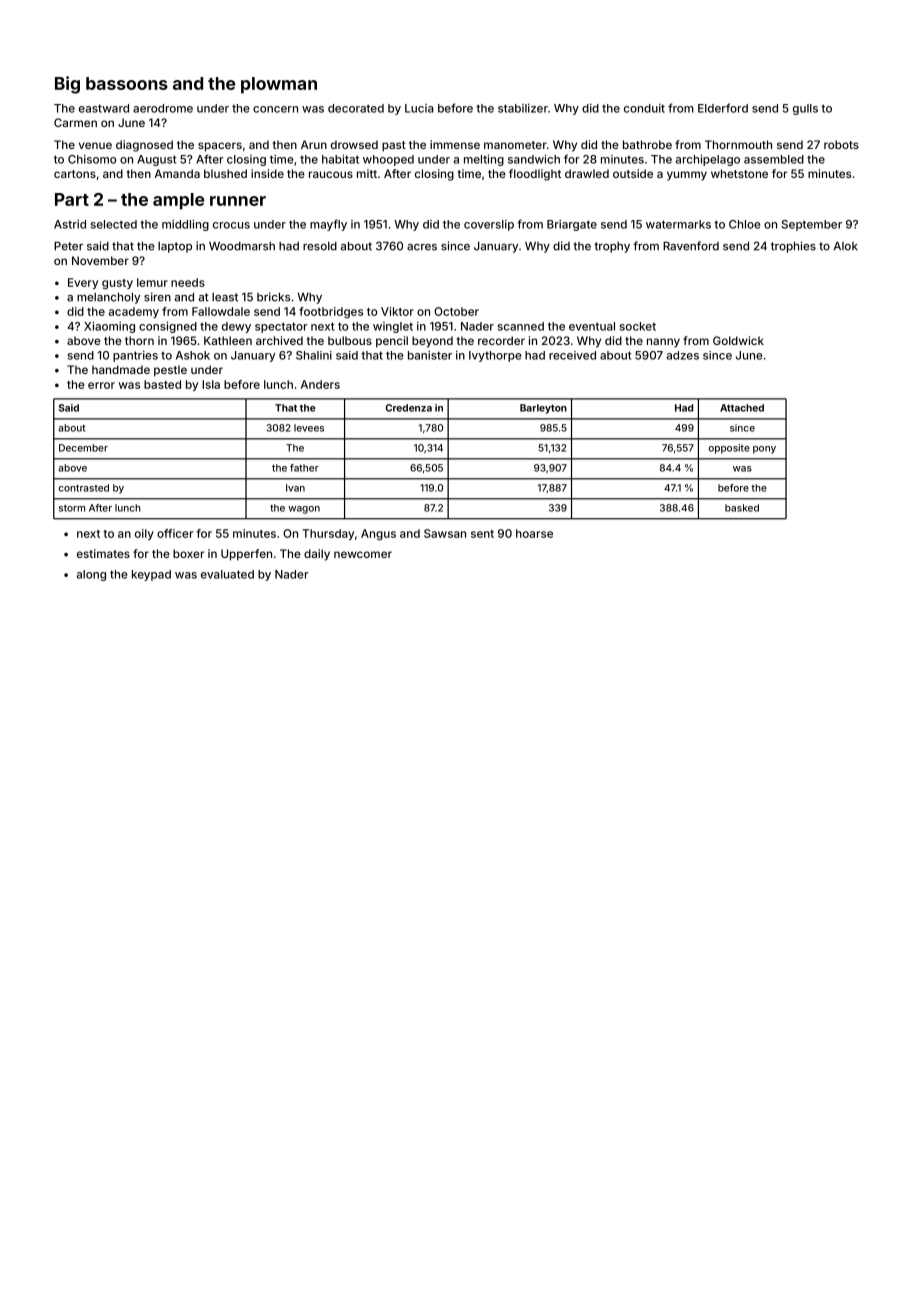  Describe the element at coordinates (774, 159) in the document. I see `assembled` at that location.
